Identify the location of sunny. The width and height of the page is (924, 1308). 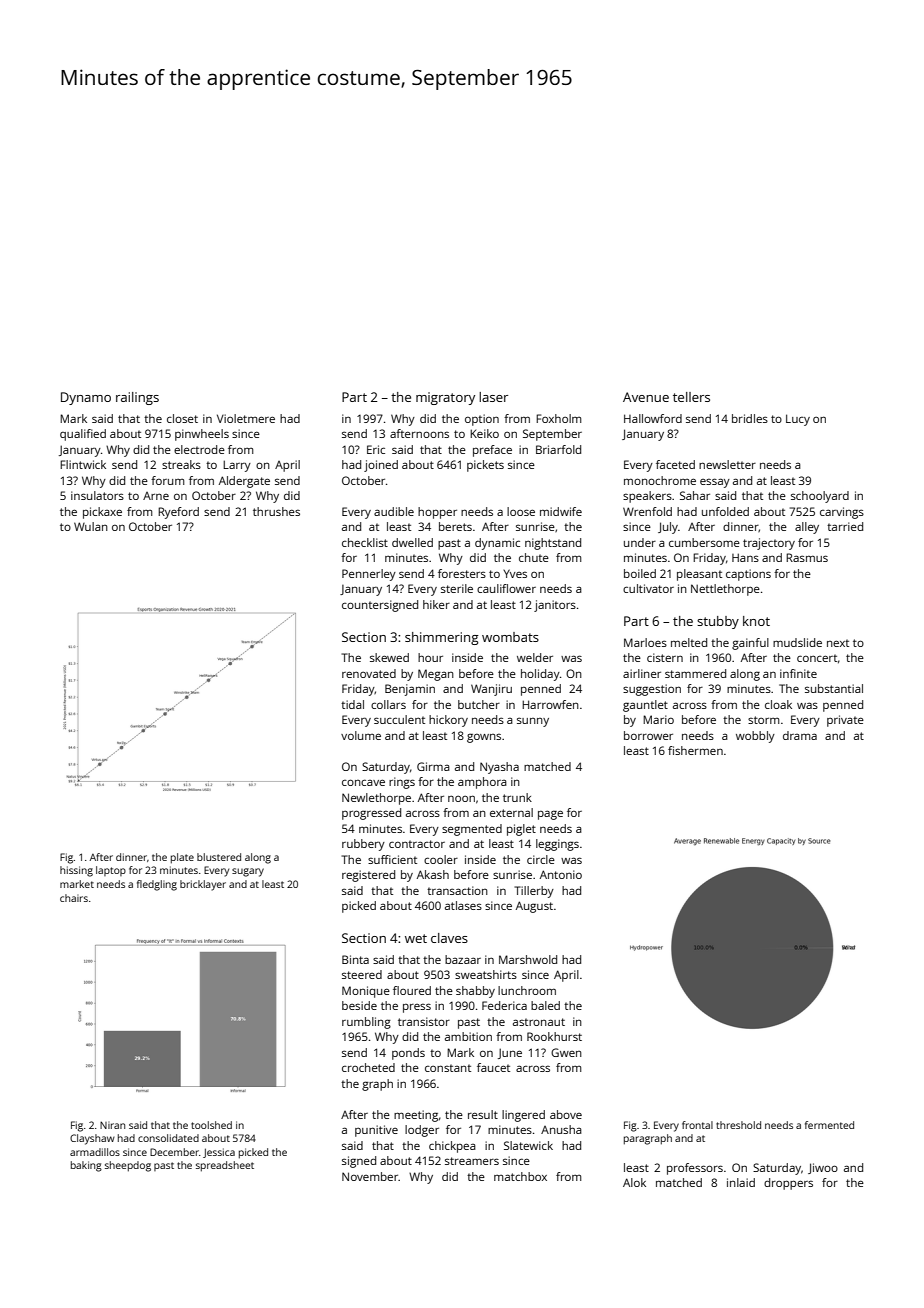
(533, 722).
